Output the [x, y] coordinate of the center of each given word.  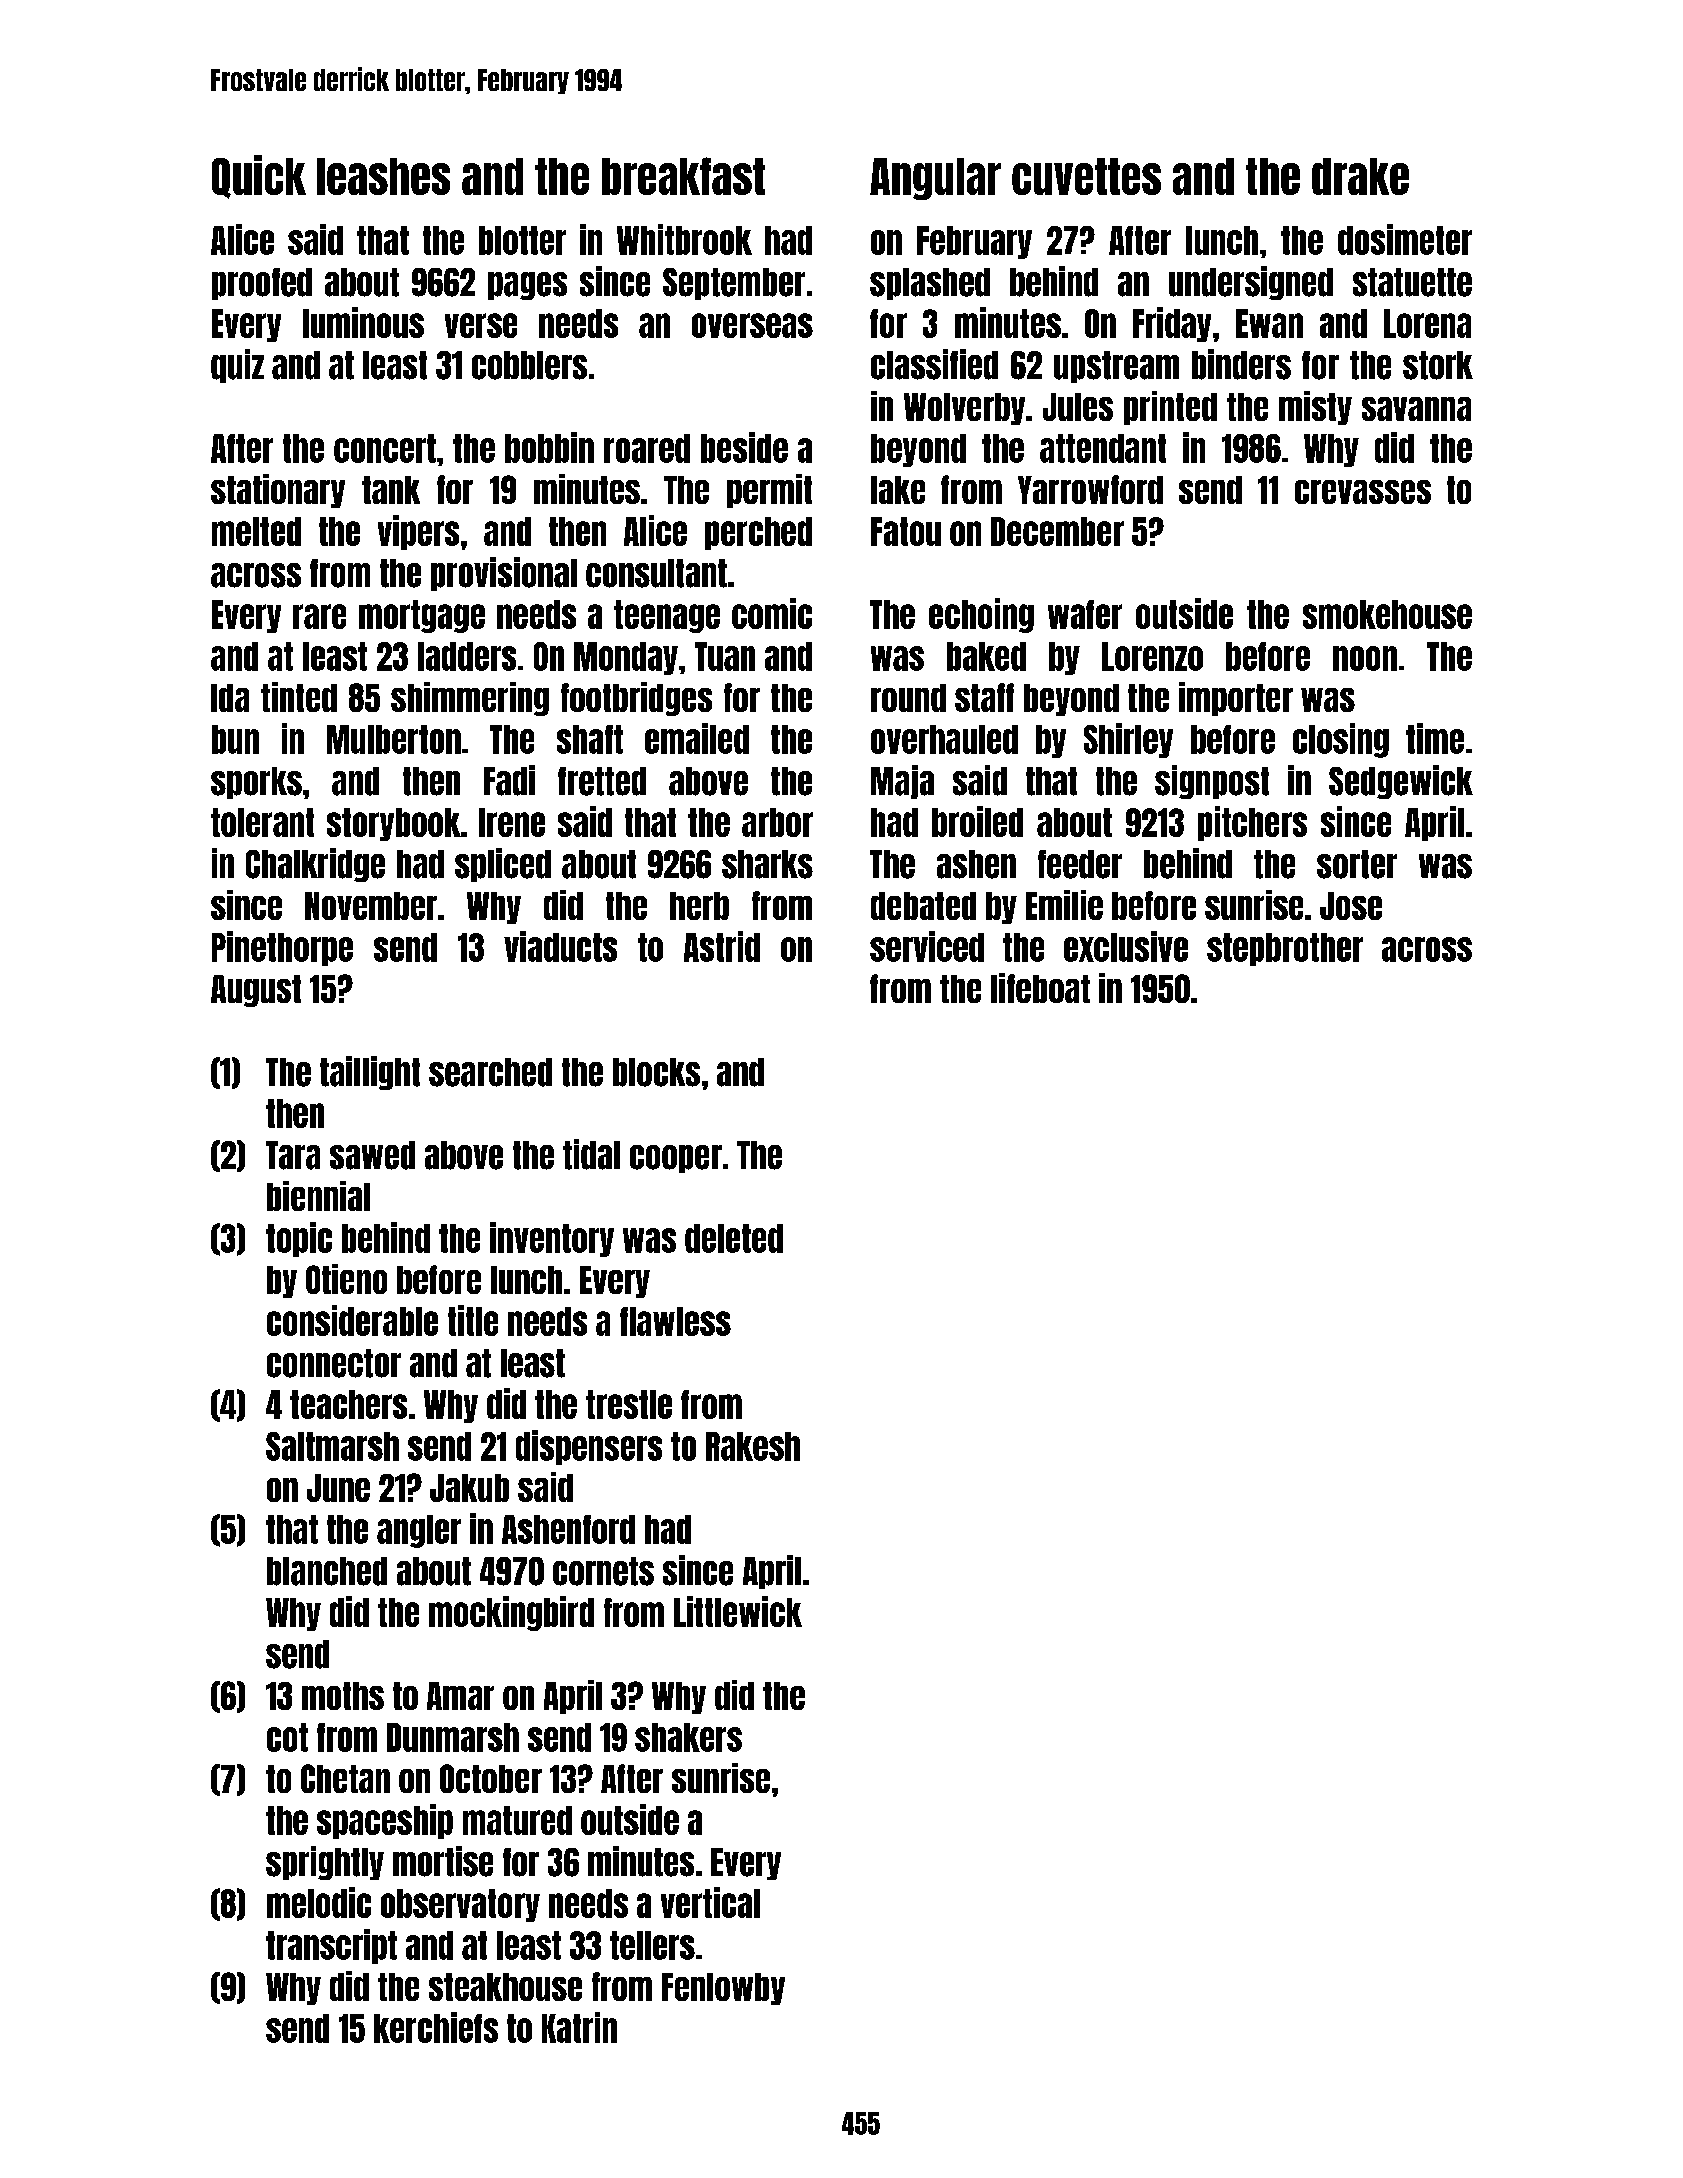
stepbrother [1285, 949]
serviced [927, 946]
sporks [256, 783]
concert [385, 448]
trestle [629, 1404]
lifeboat [1040, 988]
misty [1315, 408]
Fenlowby [723, 1989]
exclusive [1126, 946]
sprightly [325, 1863]
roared [647, 448]
